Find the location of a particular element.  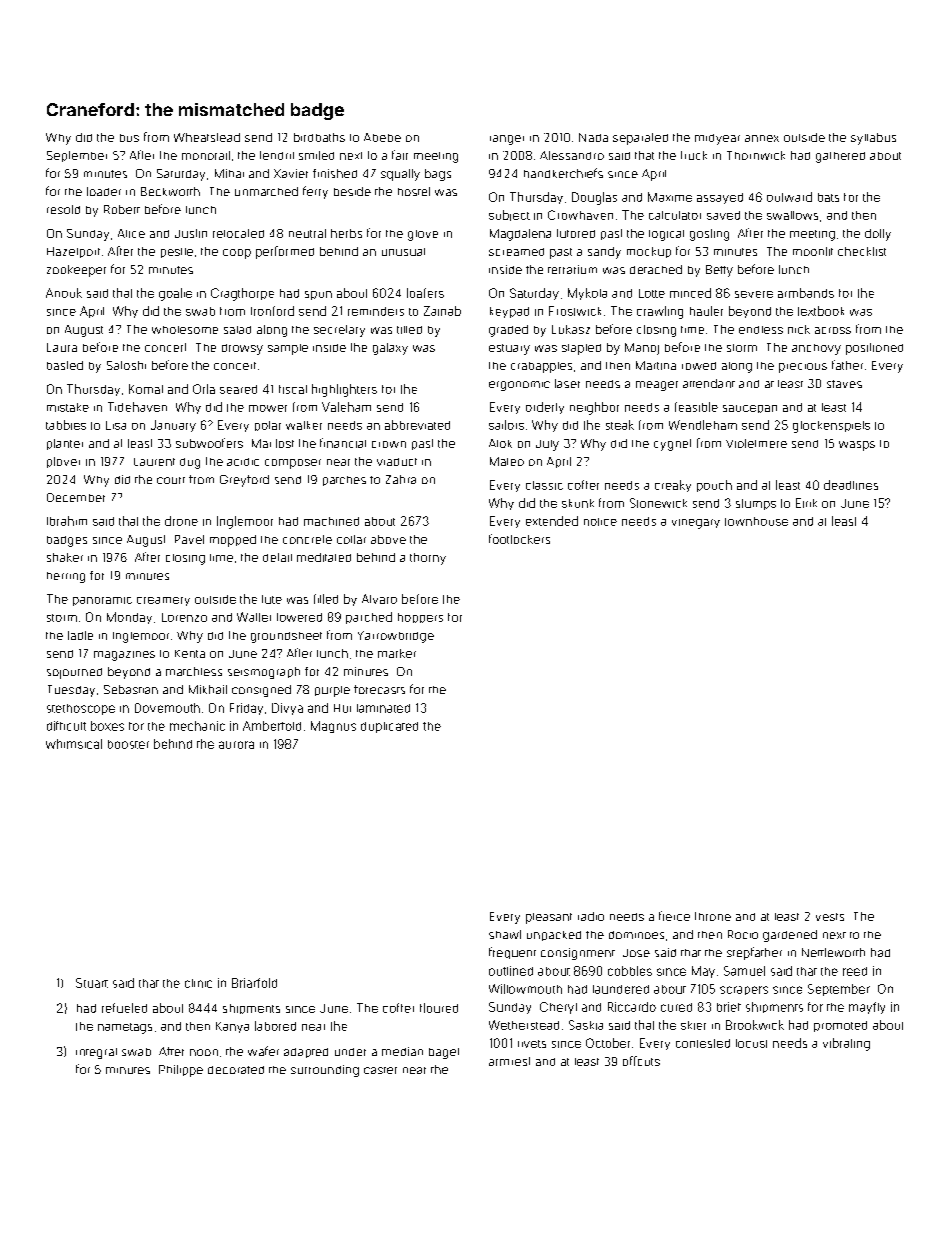

syllabus is located at coordinates (873, 139).
